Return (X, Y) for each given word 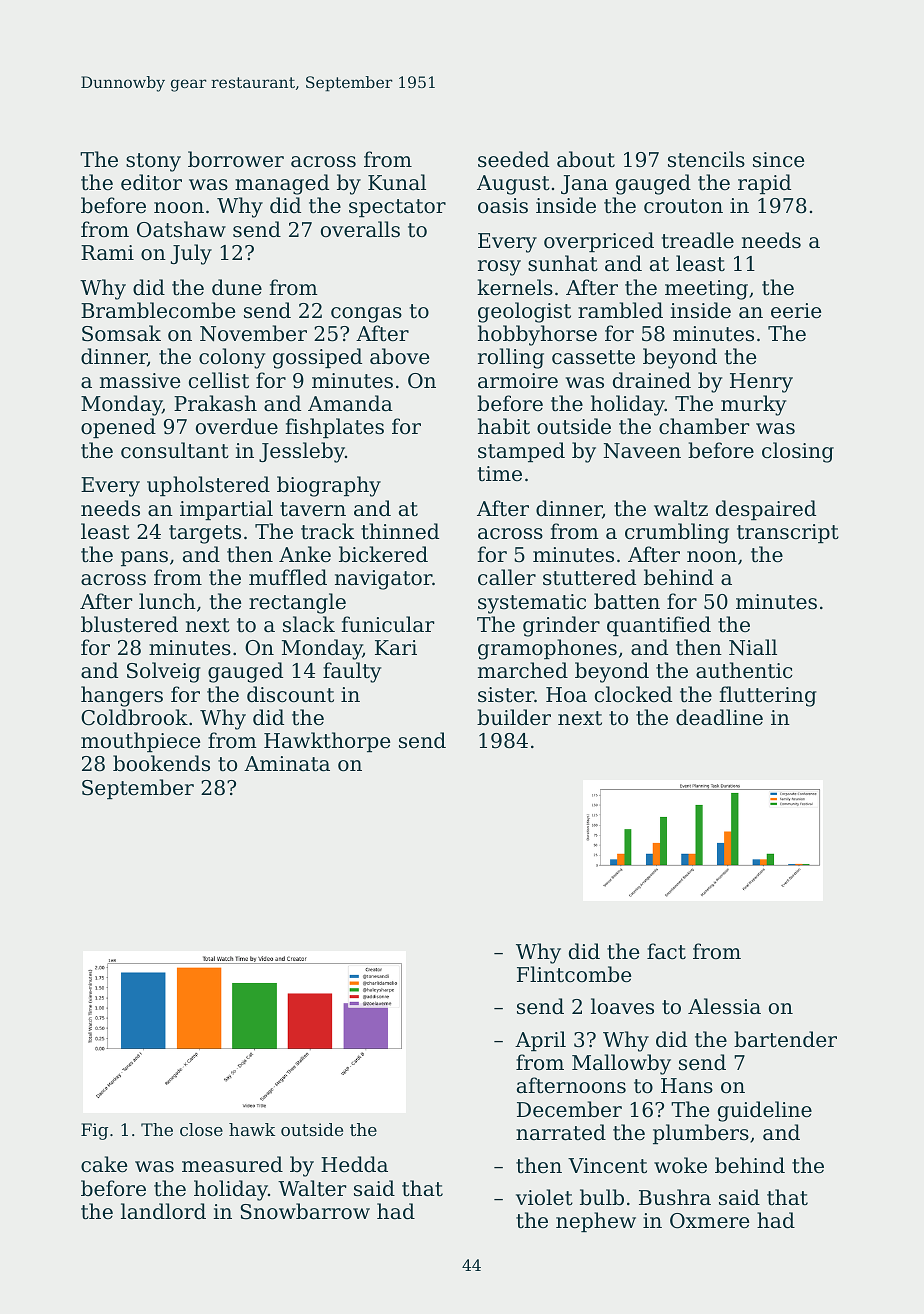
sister (506, 695)
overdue (237, 426)
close (201, 1129)
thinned (400, 531)
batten (627, 601)
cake (104, 1164)
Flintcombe (574, 974)
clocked (633, 694)
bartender (785, 1039)
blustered (129, 624)
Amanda (350, 403)
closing (798, 452)
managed (282, 184)
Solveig (164, 672)
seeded (513, 159)
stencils (706, 159)
